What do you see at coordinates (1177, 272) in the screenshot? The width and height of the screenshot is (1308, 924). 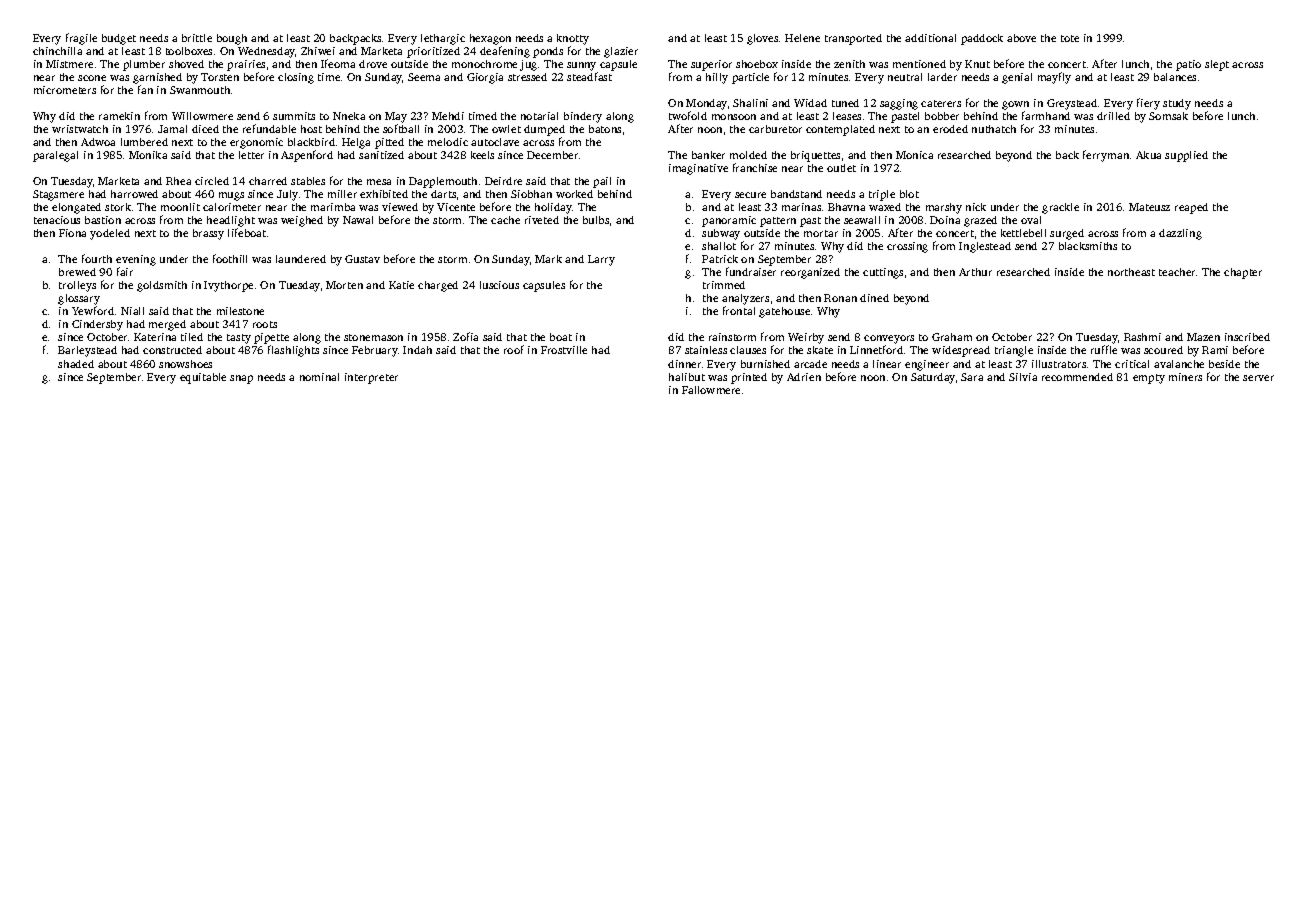 I see `teacher` at bounding box center [1177, 272].
